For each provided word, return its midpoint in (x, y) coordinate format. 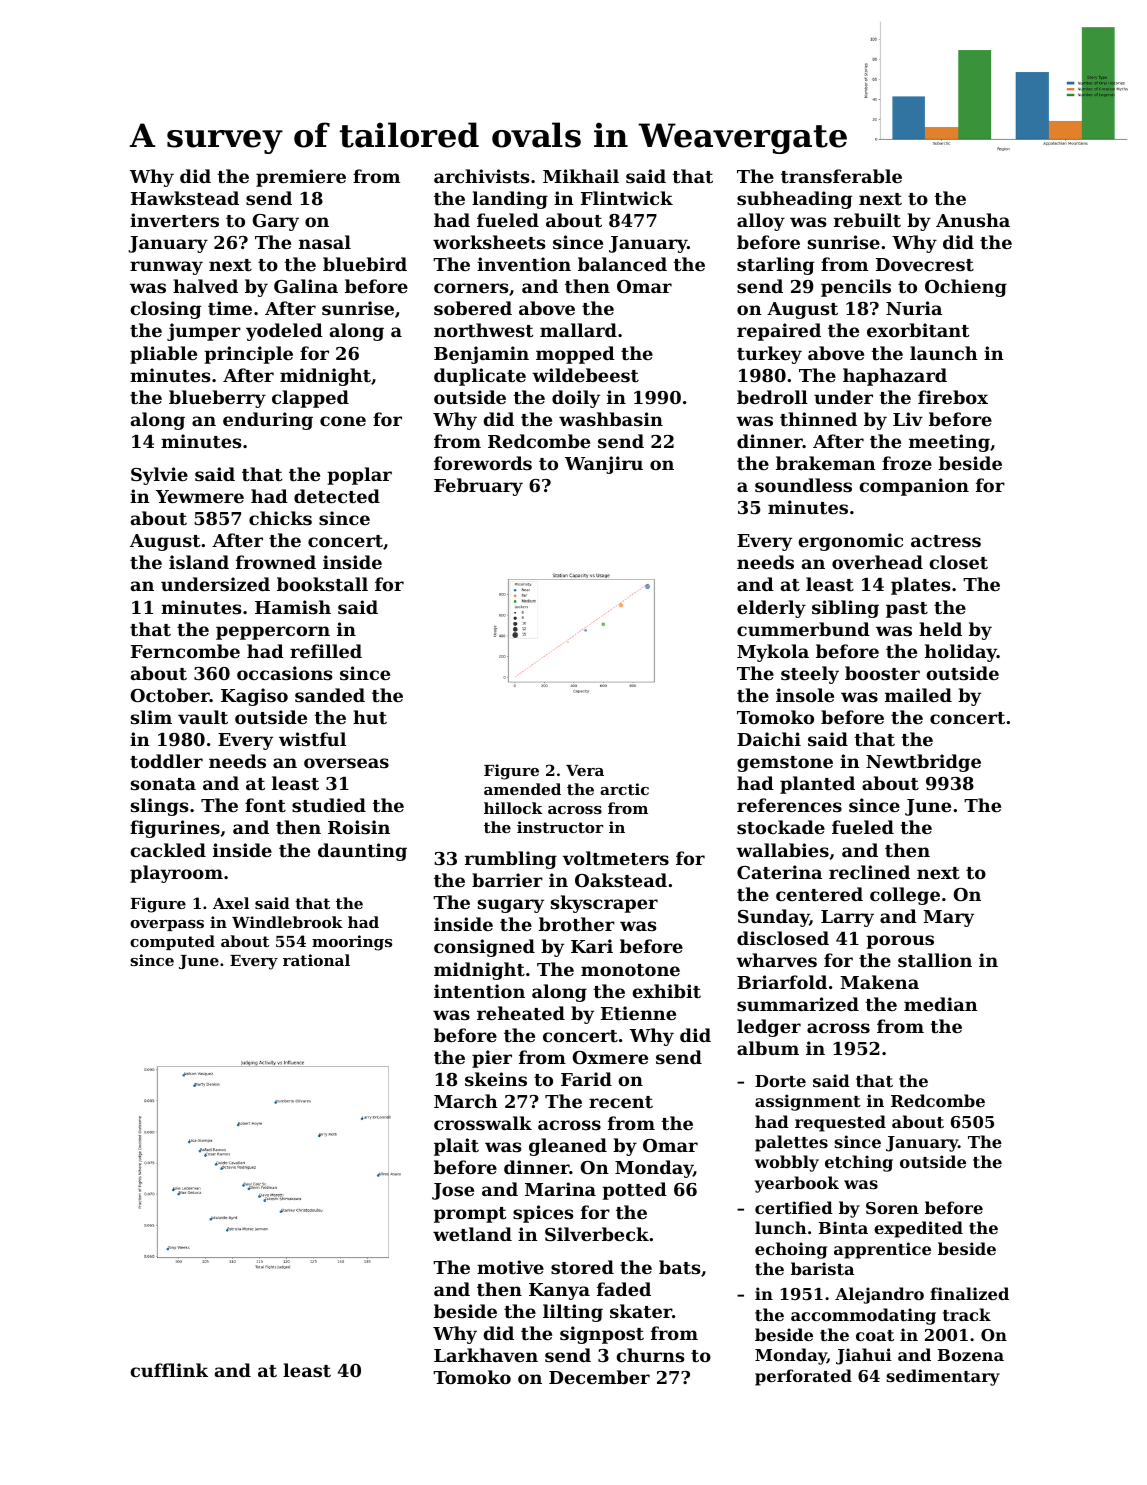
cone (343, 421)
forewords (483, 463)
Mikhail (581, 176)
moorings (352, 943)
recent (621, 1102)
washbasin (611, 419)
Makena (879, 982)
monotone (630, 970)
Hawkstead (185, 198)
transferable (841, 176)
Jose (453, 1191)
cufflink (169, 1370)
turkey (769, 355)
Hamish (293, 607)
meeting (949, 443)
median (941, 1004)
